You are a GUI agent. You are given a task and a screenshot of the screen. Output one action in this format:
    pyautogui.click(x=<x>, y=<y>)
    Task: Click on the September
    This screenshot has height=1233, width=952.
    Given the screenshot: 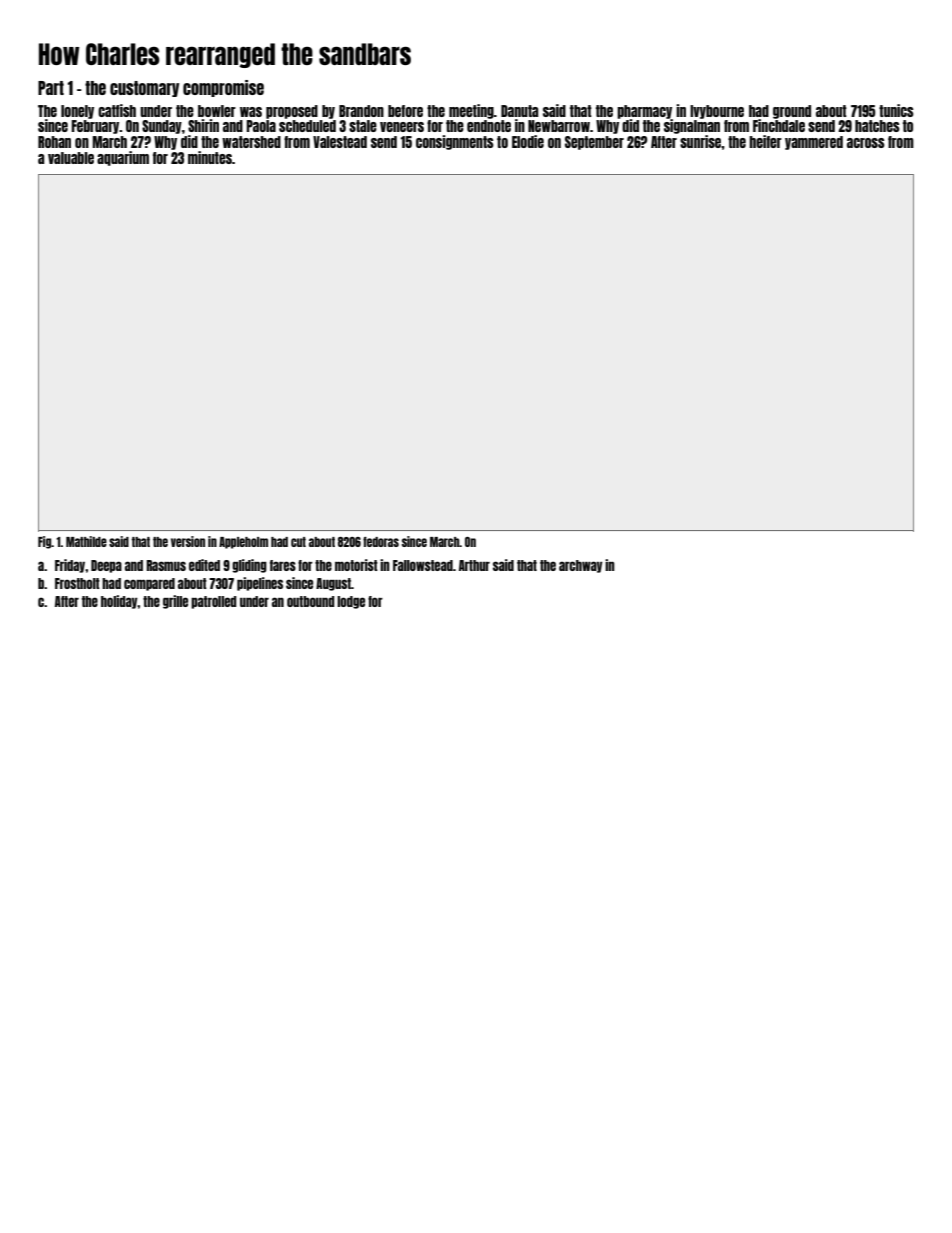 What is the action you would take?
    pyautogui.click(x=594, y=143)
